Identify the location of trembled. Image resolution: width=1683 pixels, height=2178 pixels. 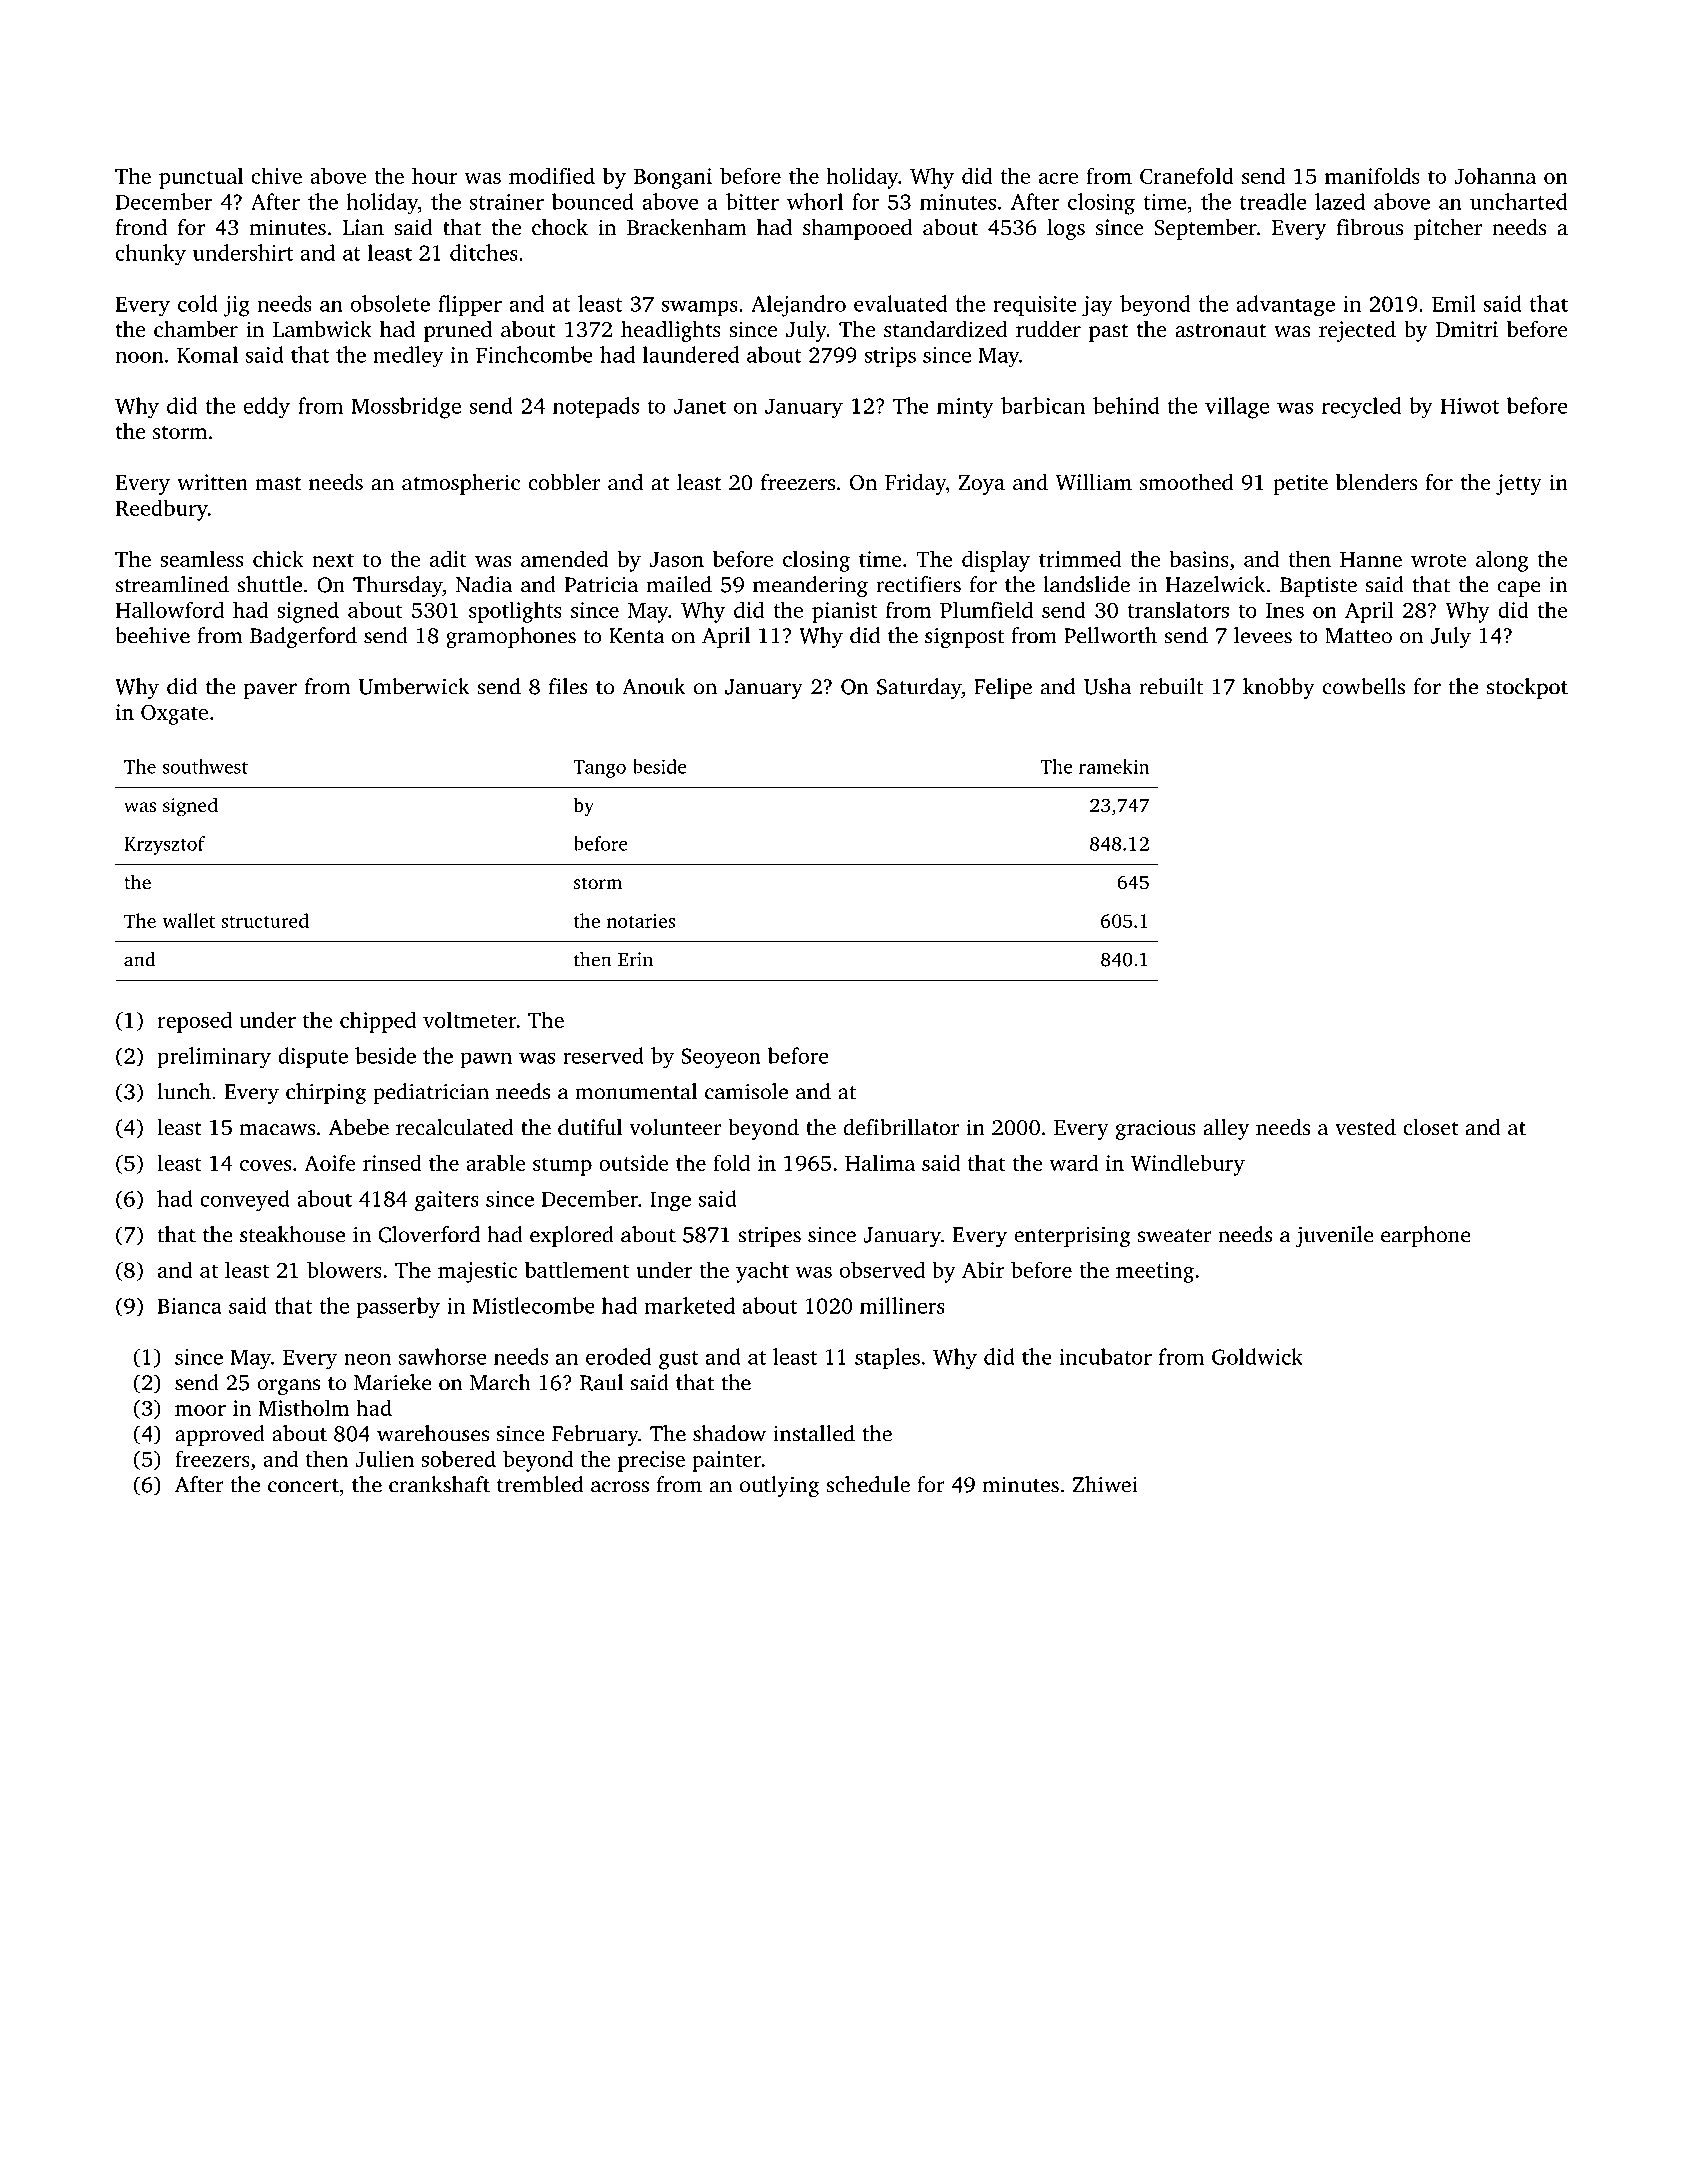
(540, 1484).
